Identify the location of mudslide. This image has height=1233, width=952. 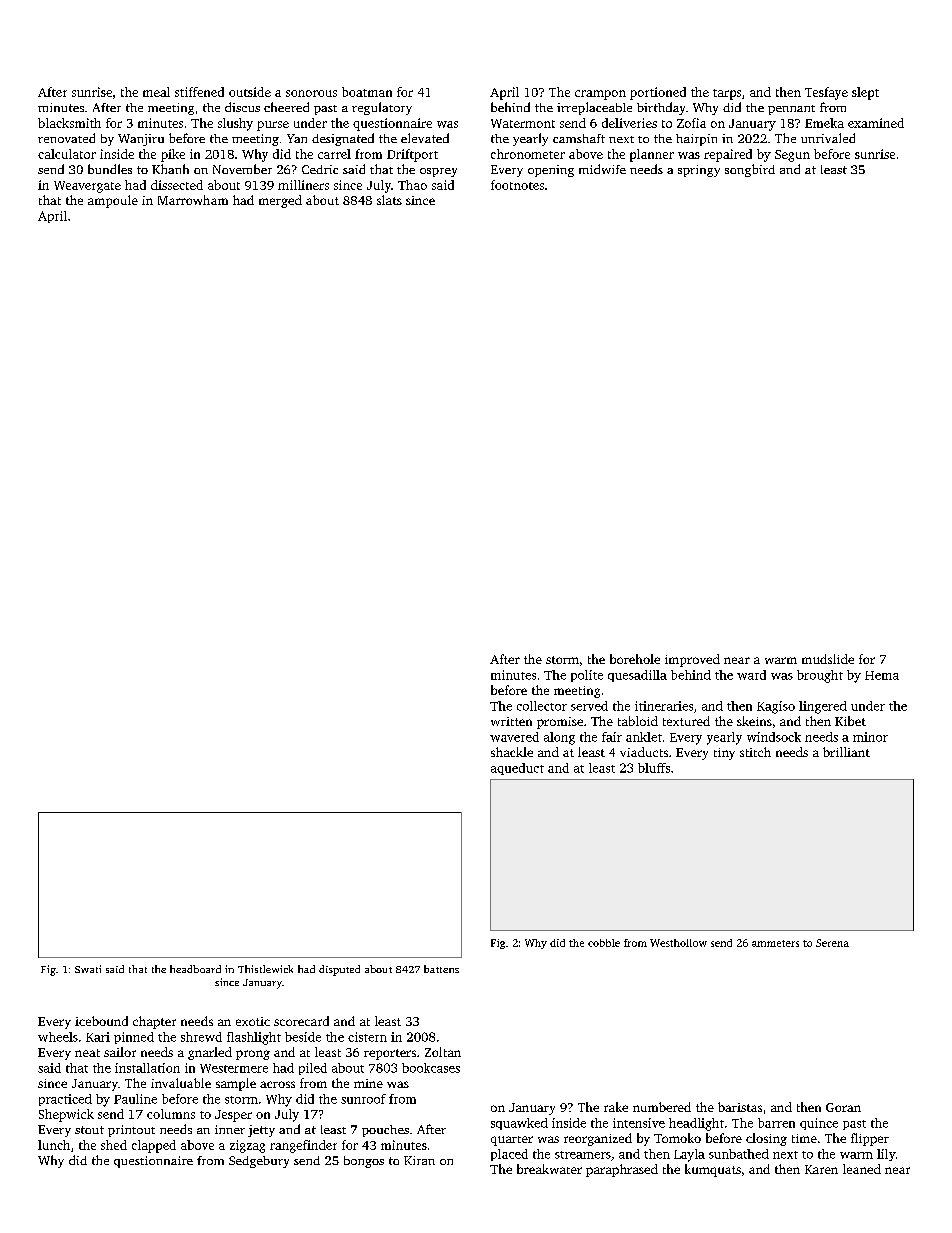
(828, 659).
